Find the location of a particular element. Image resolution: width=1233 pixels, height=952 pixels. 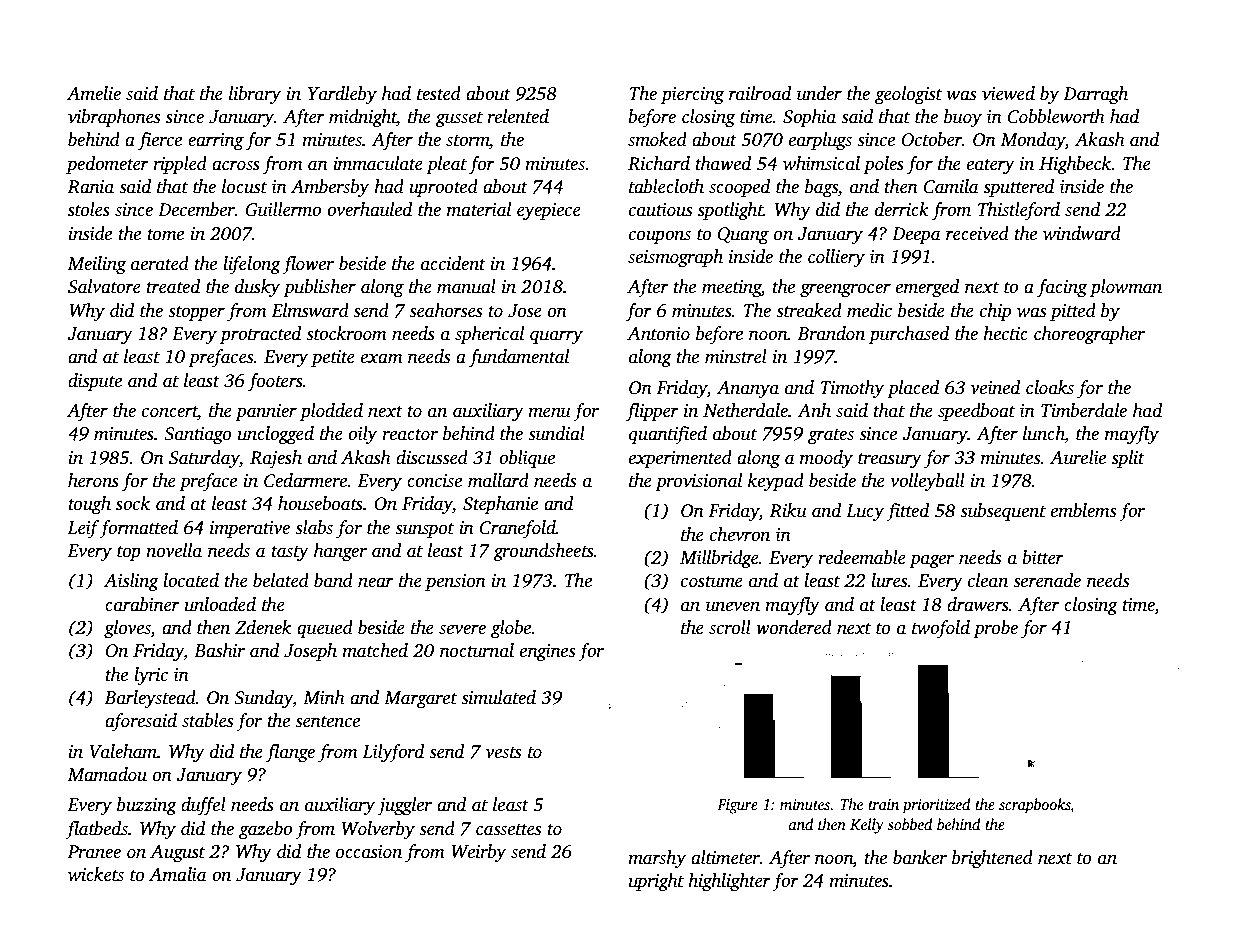

split is located at coordinates (1128, 459).
